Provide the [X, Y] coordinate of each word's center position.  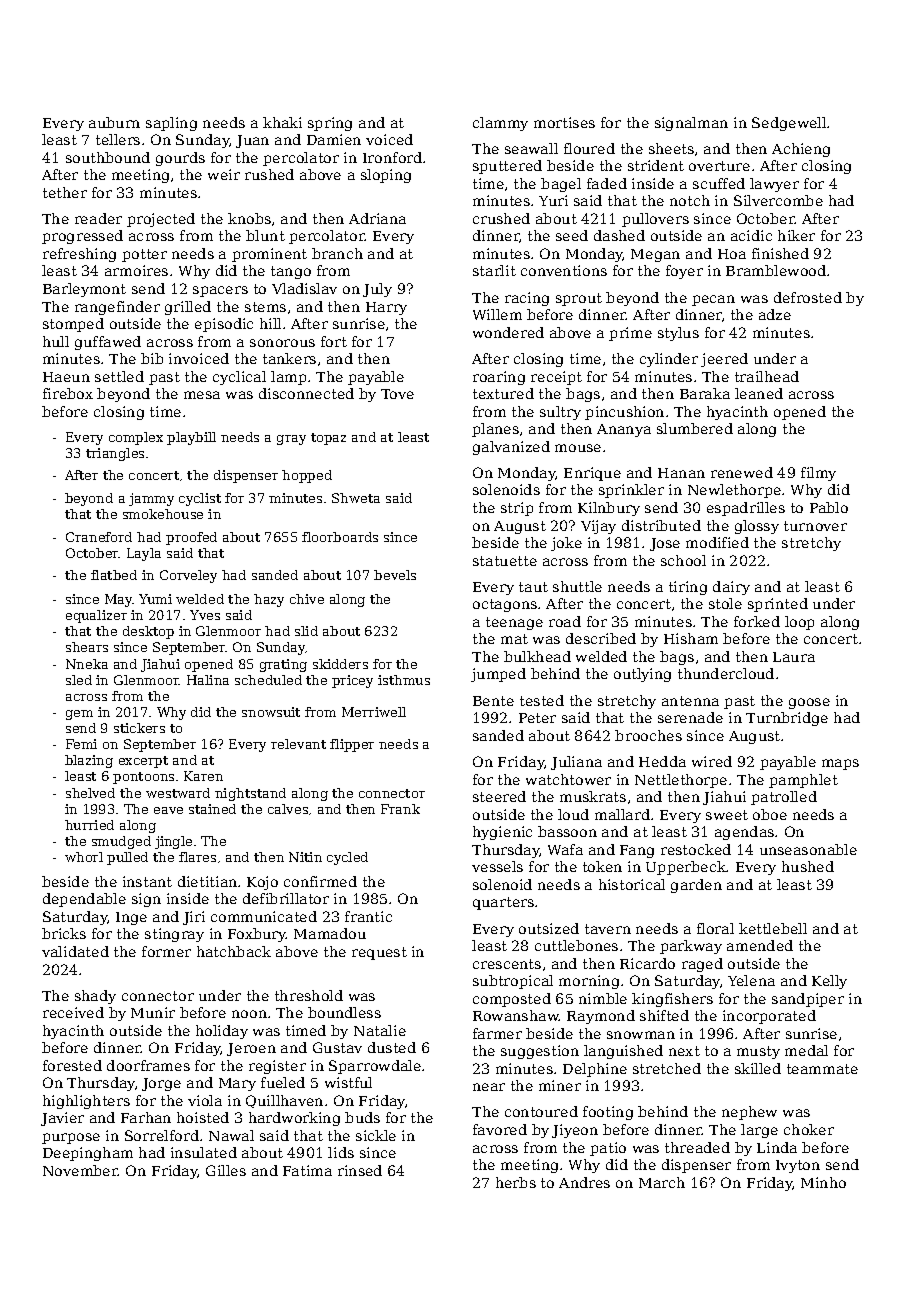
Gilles [226, 1170]
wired [712, 761]
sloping [386, 176]
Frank [400, 809]
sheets [671, 148]
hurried [89, 825]
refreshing [79, 255]
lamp [288, 378]
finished [780, 253]
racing [527, 299]
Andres [584, 1182]
